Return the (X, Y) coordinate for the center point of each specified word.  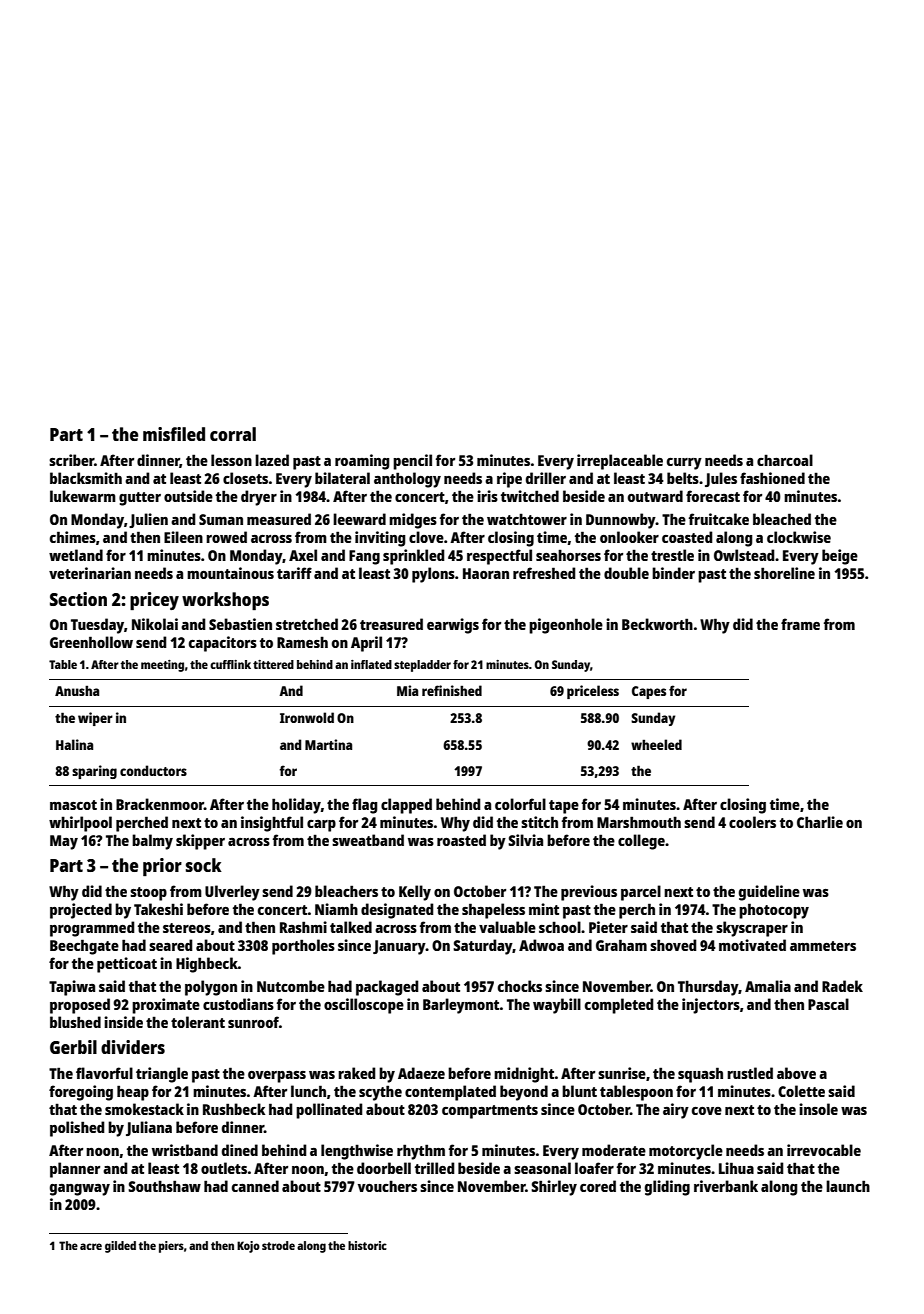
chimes (73, 537)
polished (77, 1129)
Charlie (820, 822)
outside (188, 496)
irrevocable (824, 1150)
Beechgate (84, 947)
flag (365, 806)
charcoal (785, 460)
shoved (673, 945)
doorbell (384, 1168)
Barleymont (461, 1006)
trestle (672, 555)
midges (413, 521)
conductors (153, 770)
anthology (407, 480)
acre (91, 1246)
